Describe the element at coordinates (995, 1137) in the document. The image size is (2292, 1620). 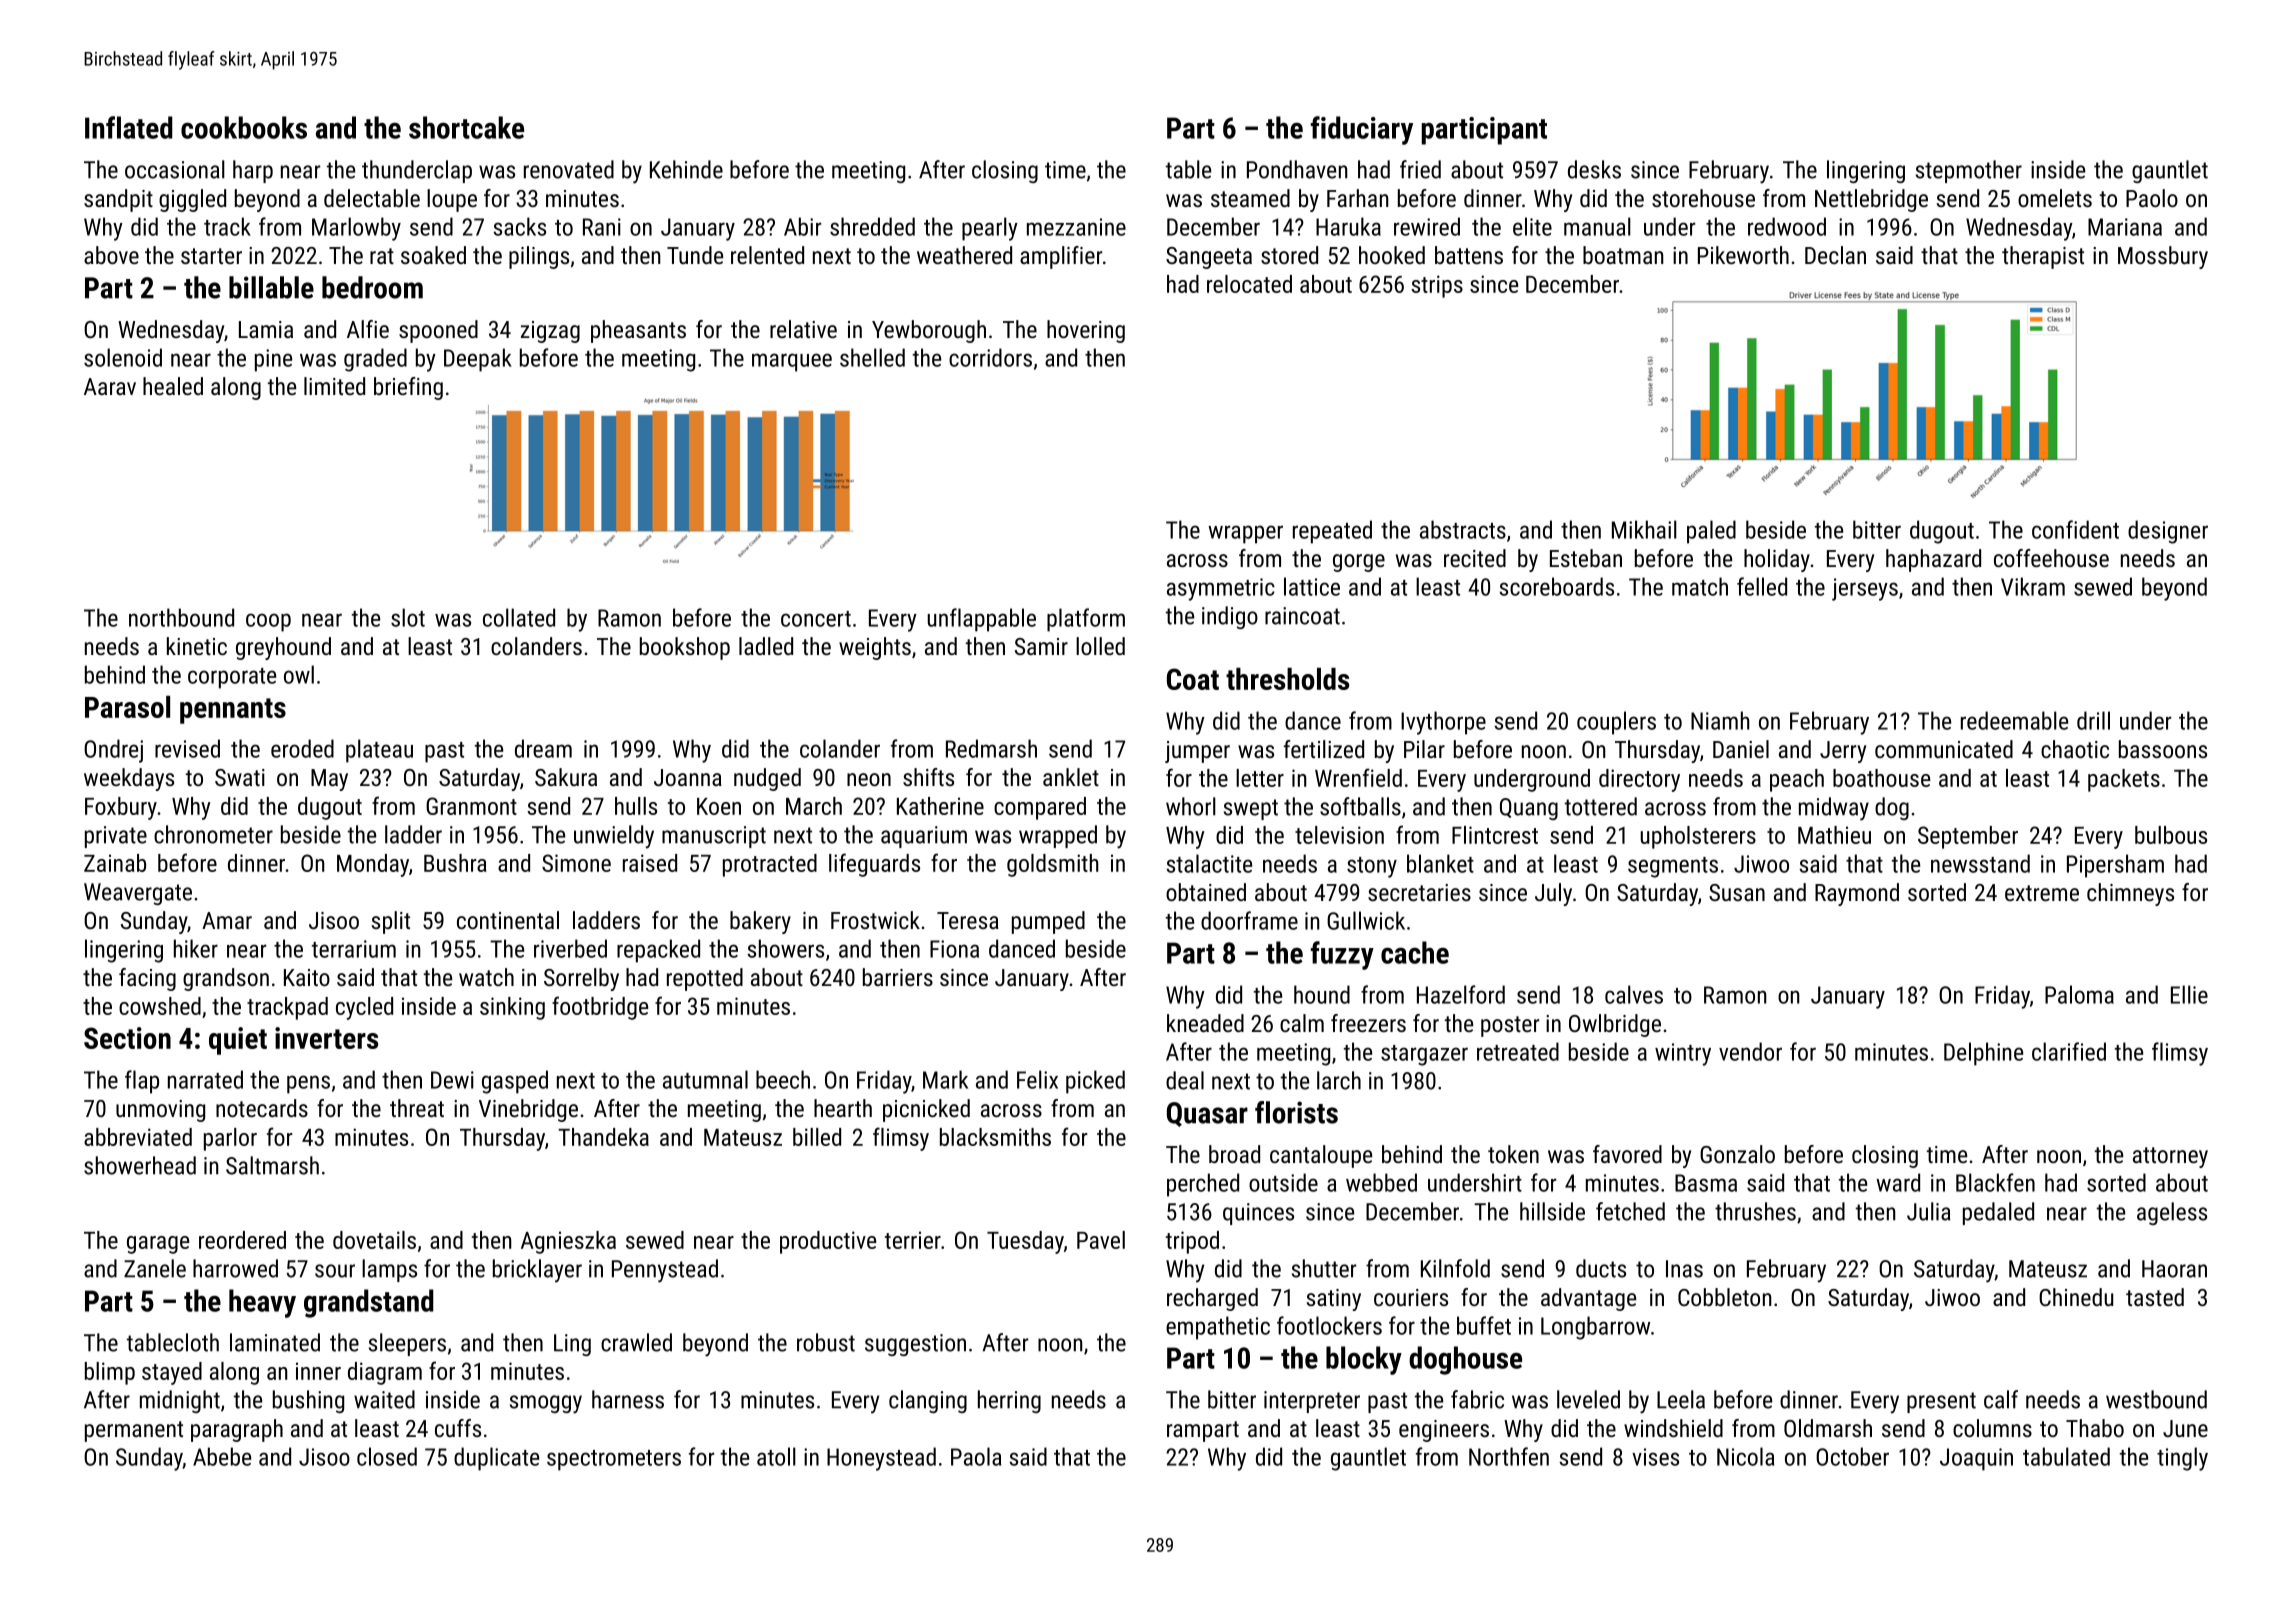
I see `blacksmiths` at that location.
